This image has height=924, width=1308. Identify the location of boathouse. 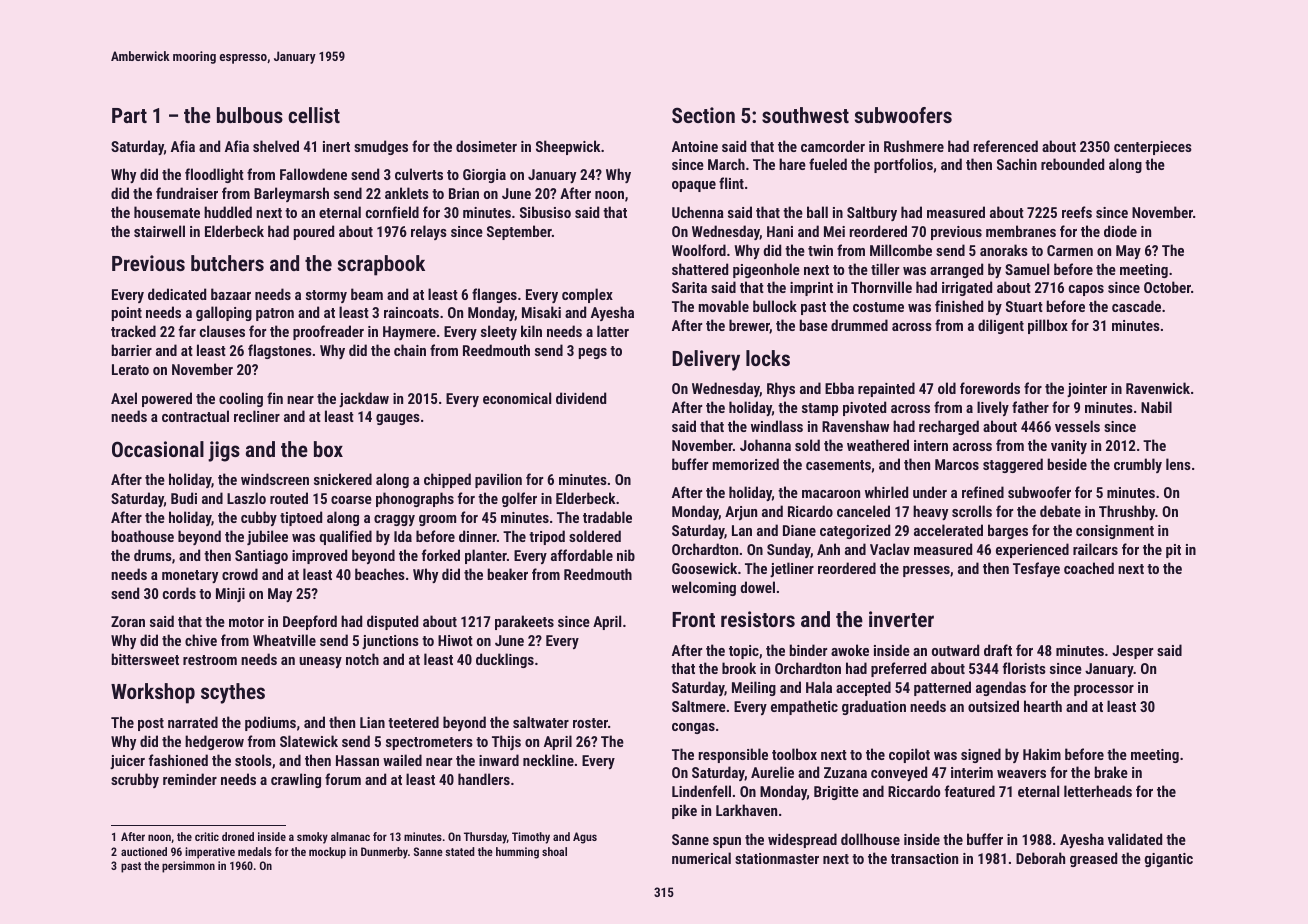
(143, 536).
